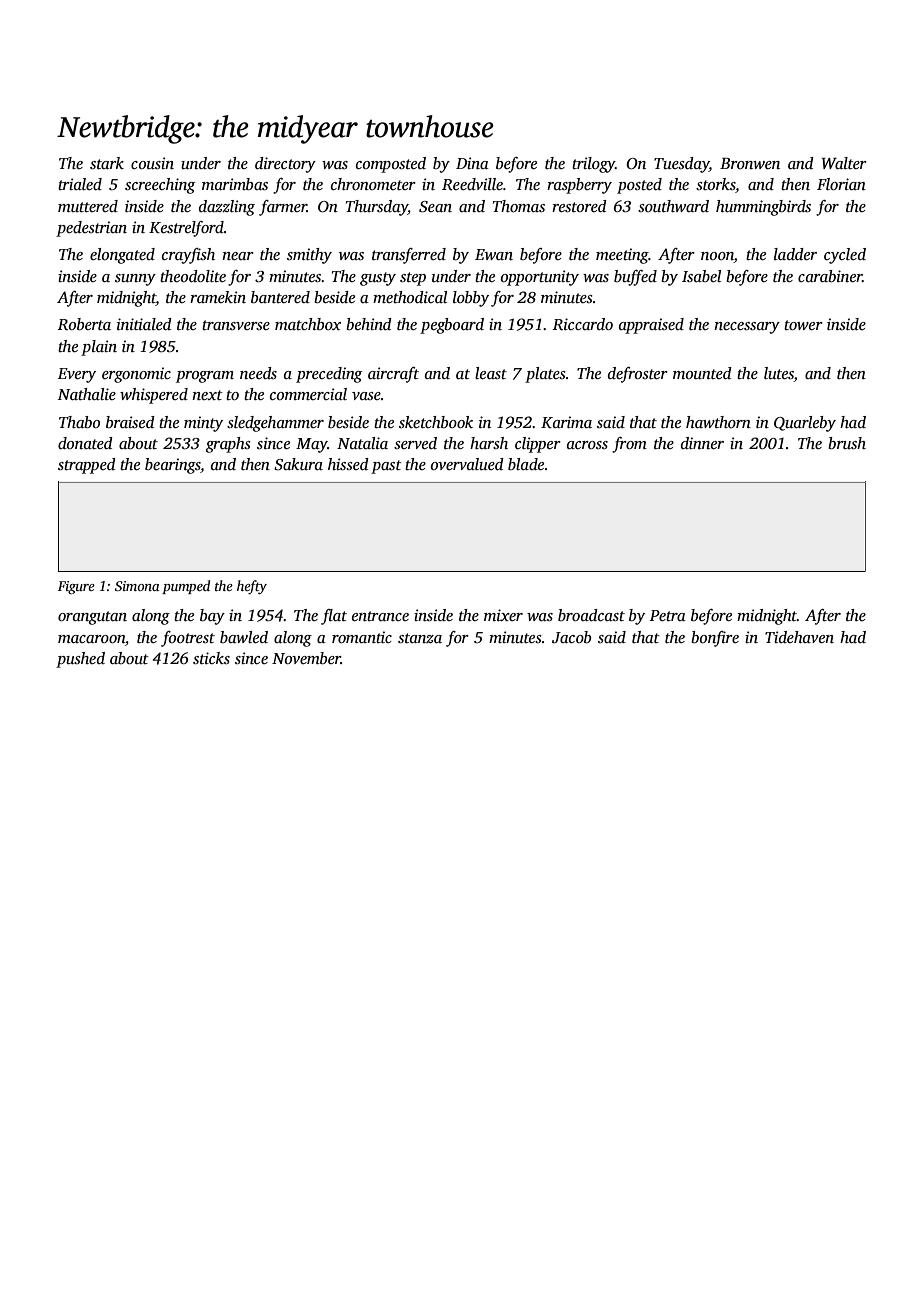  Describe the element at coordinates (651, 326) in the screenshot. I see `appraised` at that location.
